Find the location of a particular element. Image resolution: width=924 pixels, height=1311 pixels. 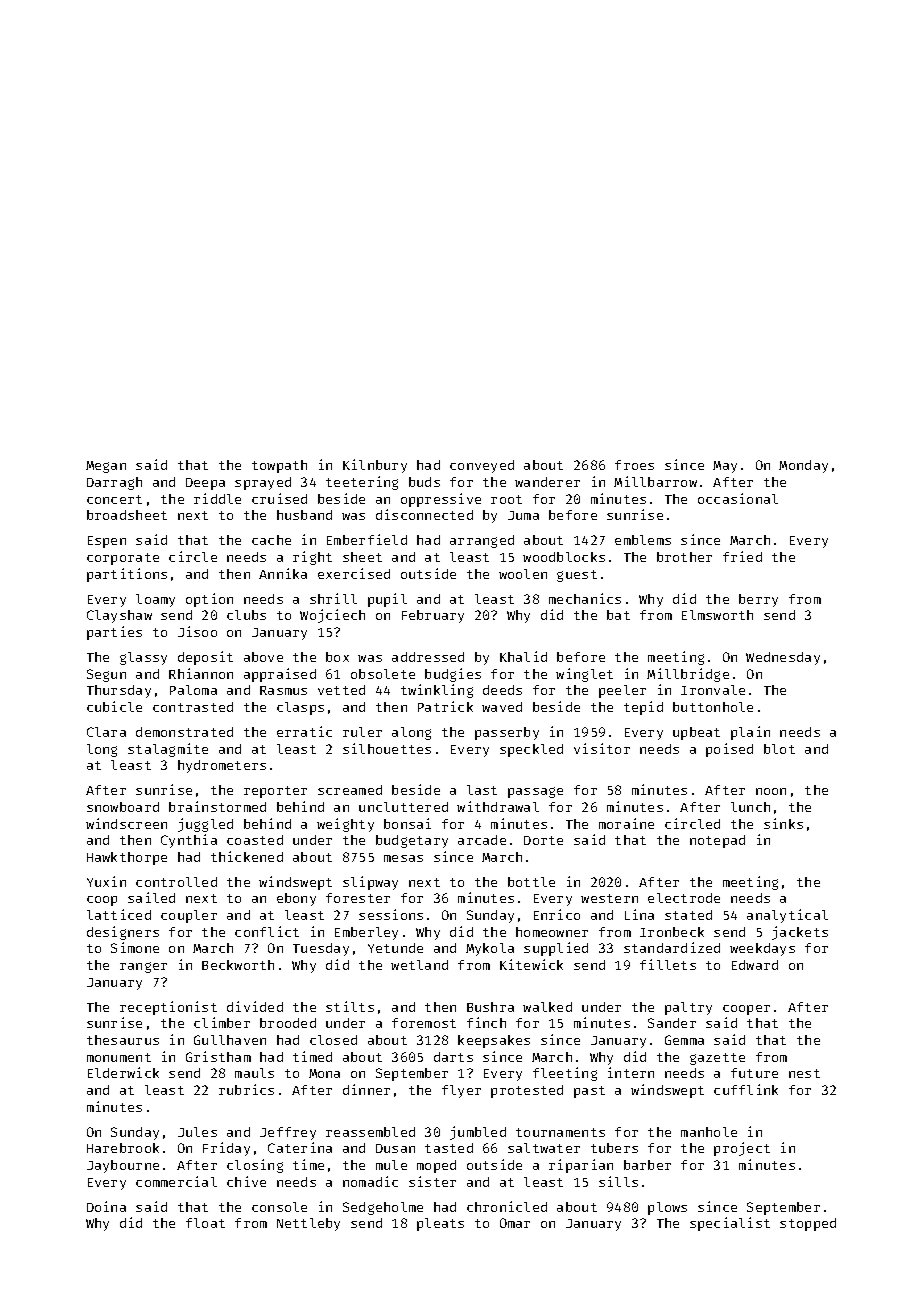

Hawkthorpe is located at coordinates (127, 858).
